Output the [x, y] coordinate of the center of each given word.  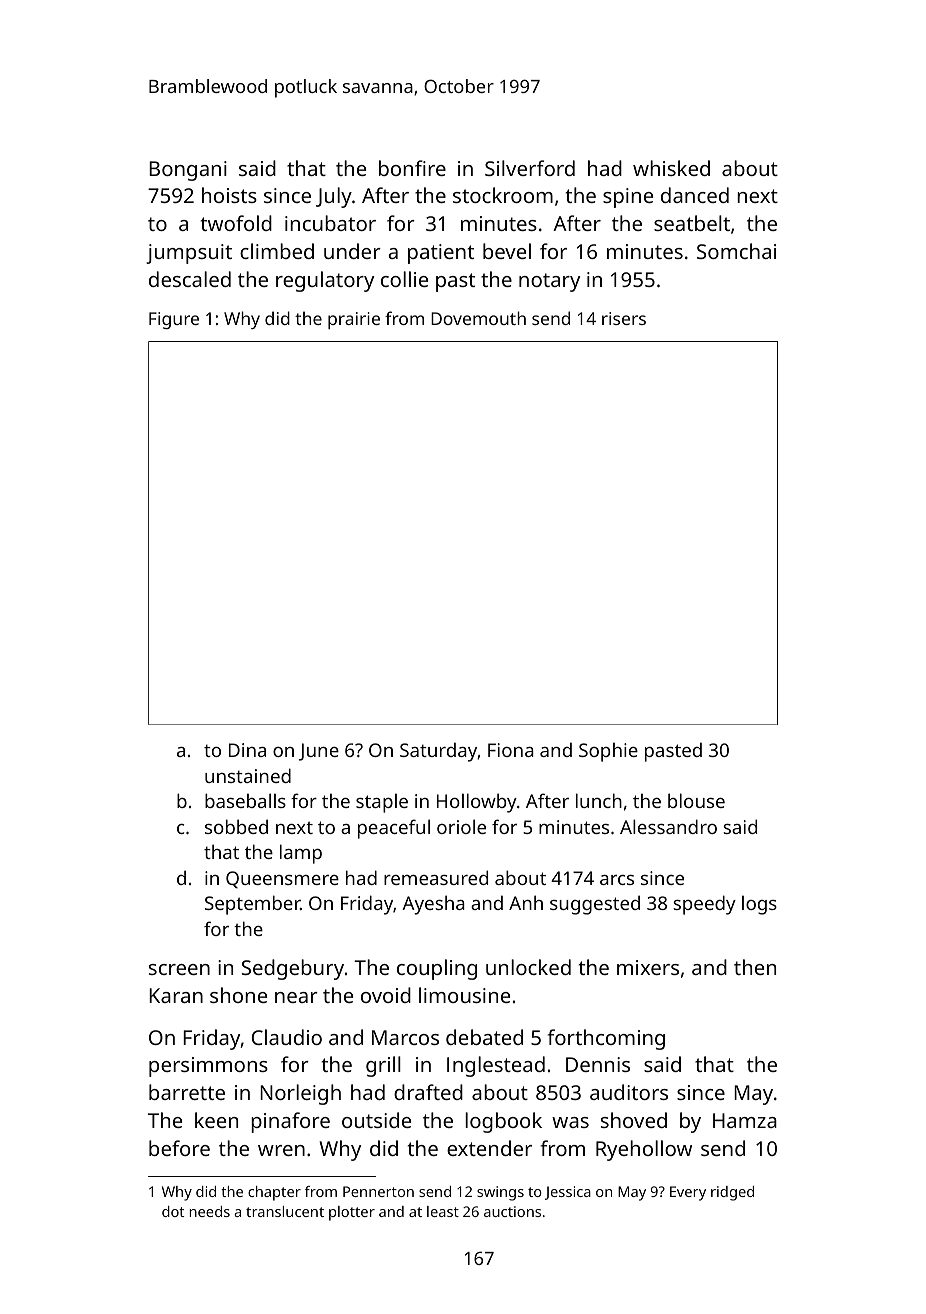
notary [549, 282]
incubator [330, 223]
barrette [187, 1092]
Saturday [439, 752]
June [319, 752]
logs [759, 905]
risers [624, 318]
